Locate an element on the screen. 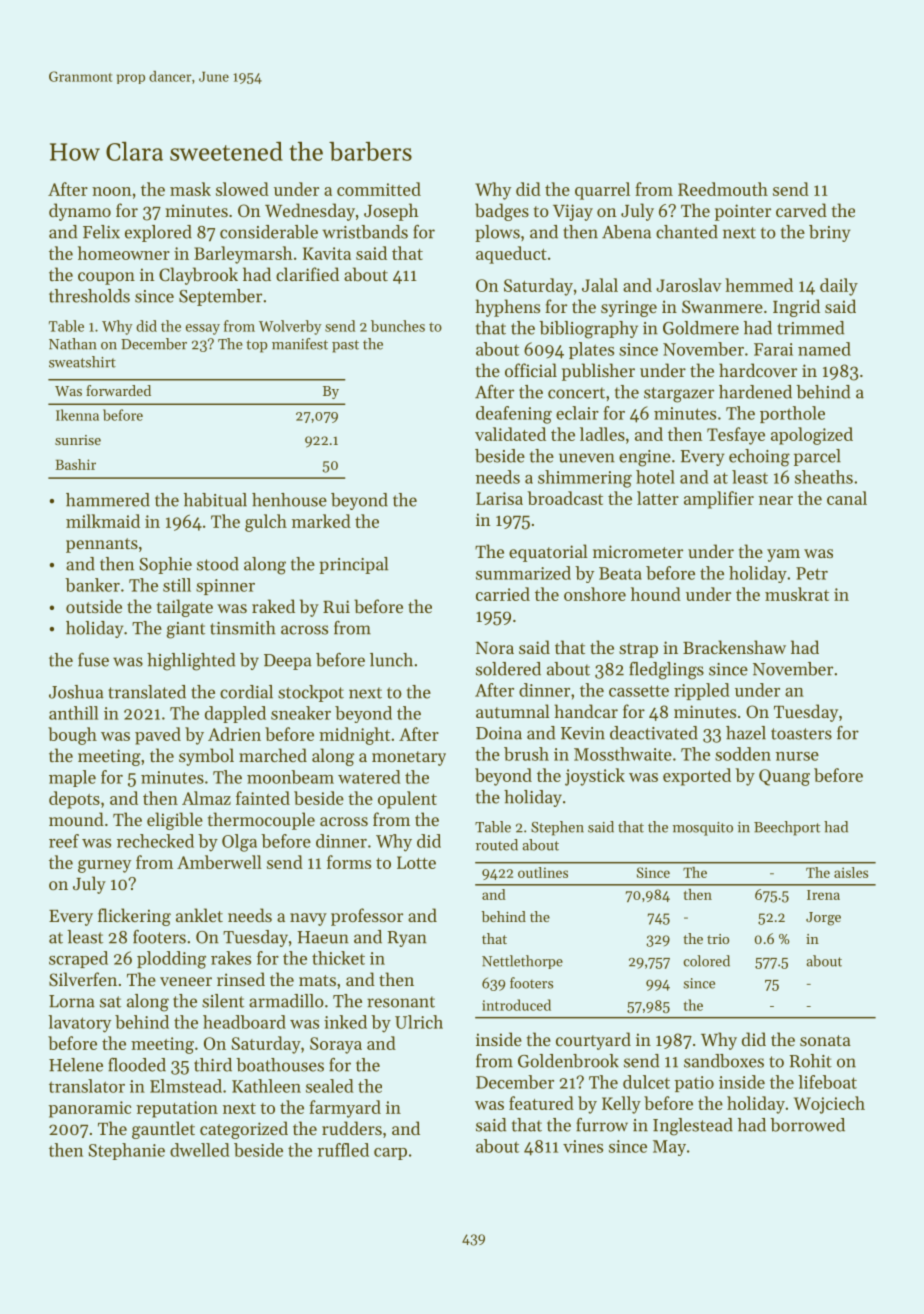 This screenshot has width=924, height=1314. rippled is located at coordinates (702, 691).
